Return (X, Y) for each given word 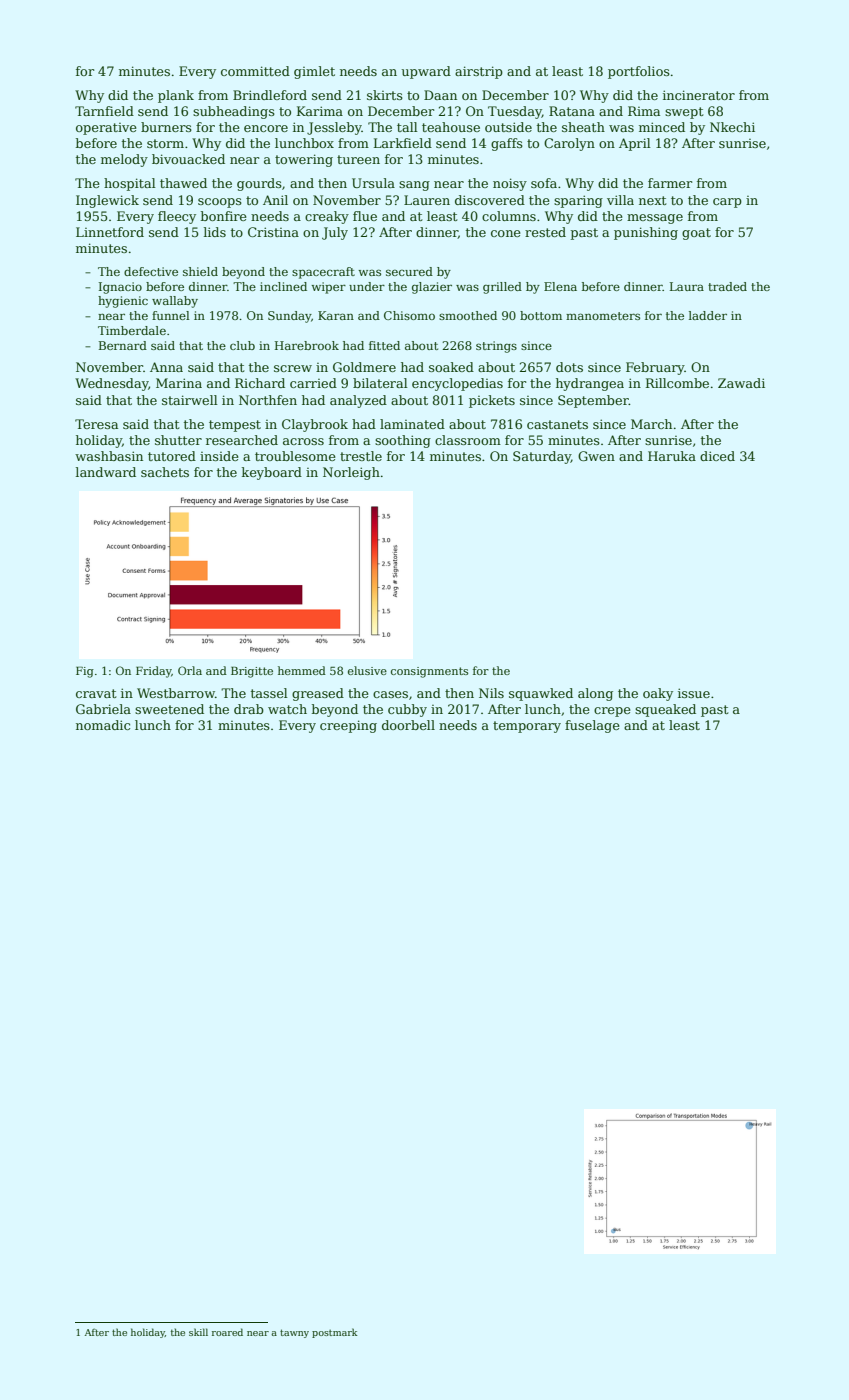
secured (409, 271)
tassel (269, 693)
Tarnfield (104, 111)
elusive (367, 670)
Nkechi (732, 127)
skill (198, 1332)
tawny (294, 1333)
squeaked (665, 710)
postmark (335, 1333)
